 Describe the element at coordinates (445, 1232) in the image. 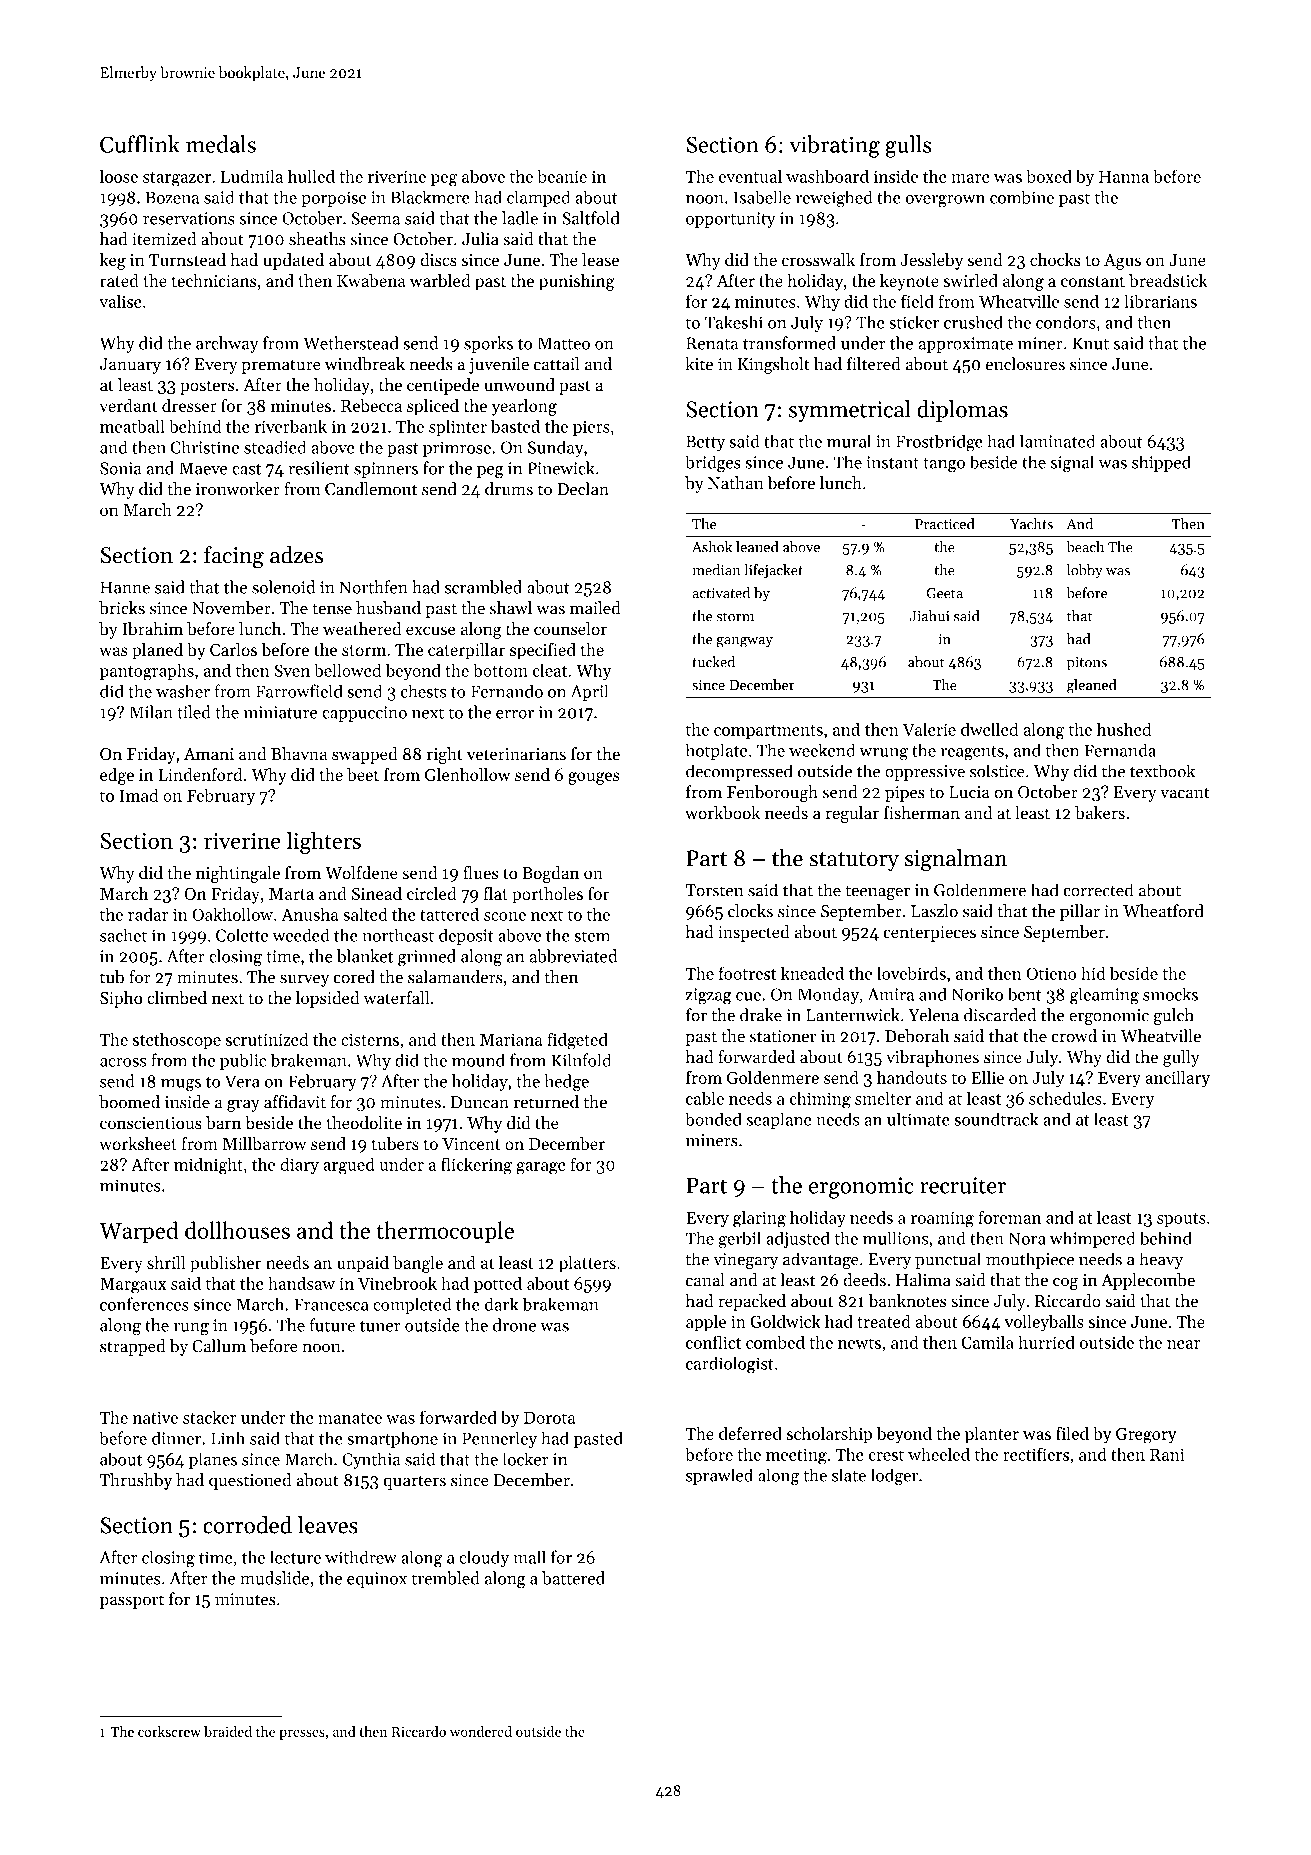

I see `thermocouple` at that location.
